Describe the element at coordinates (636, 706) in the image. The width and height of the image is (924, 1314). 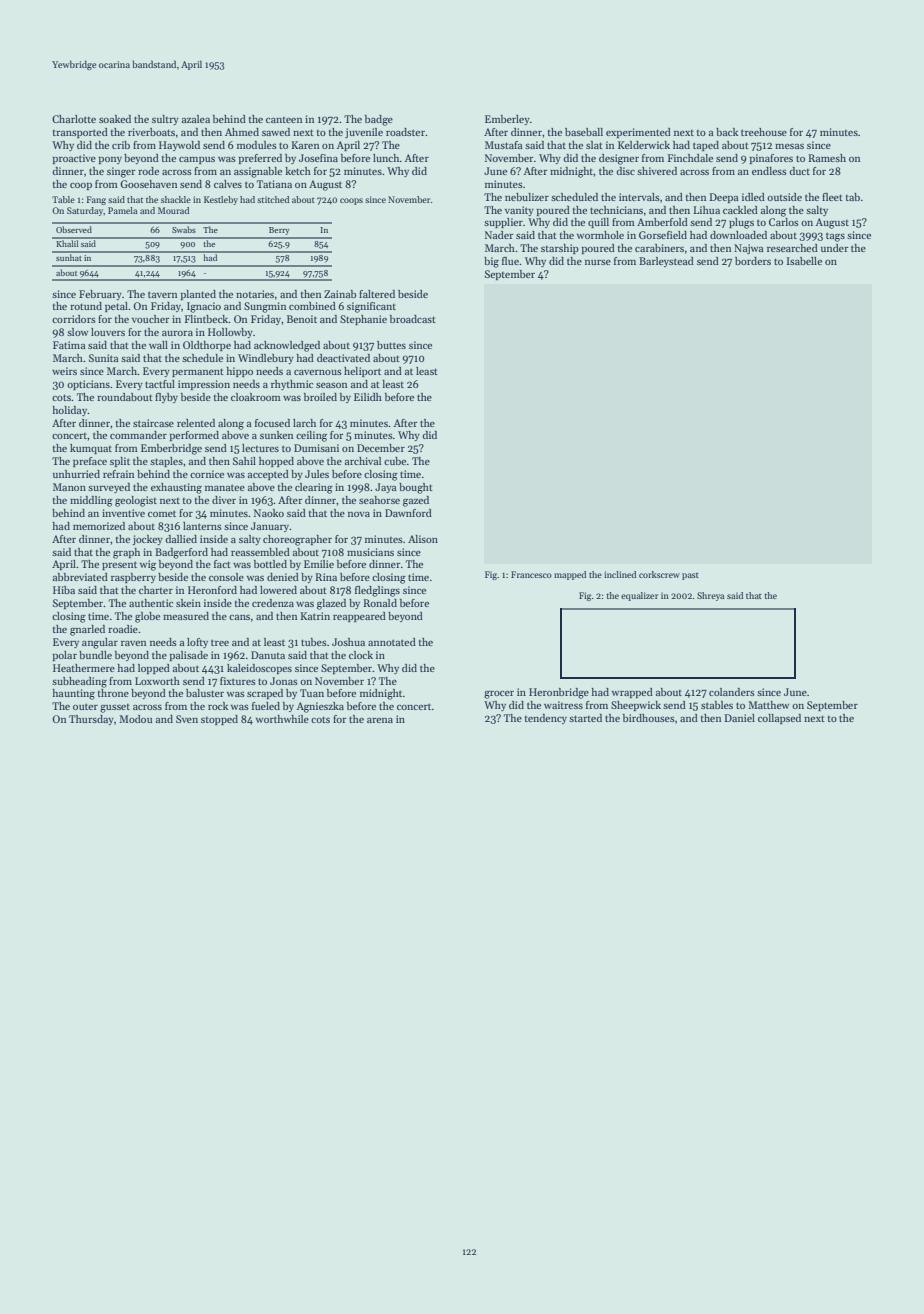
I see `Sheepwick` at that location.
